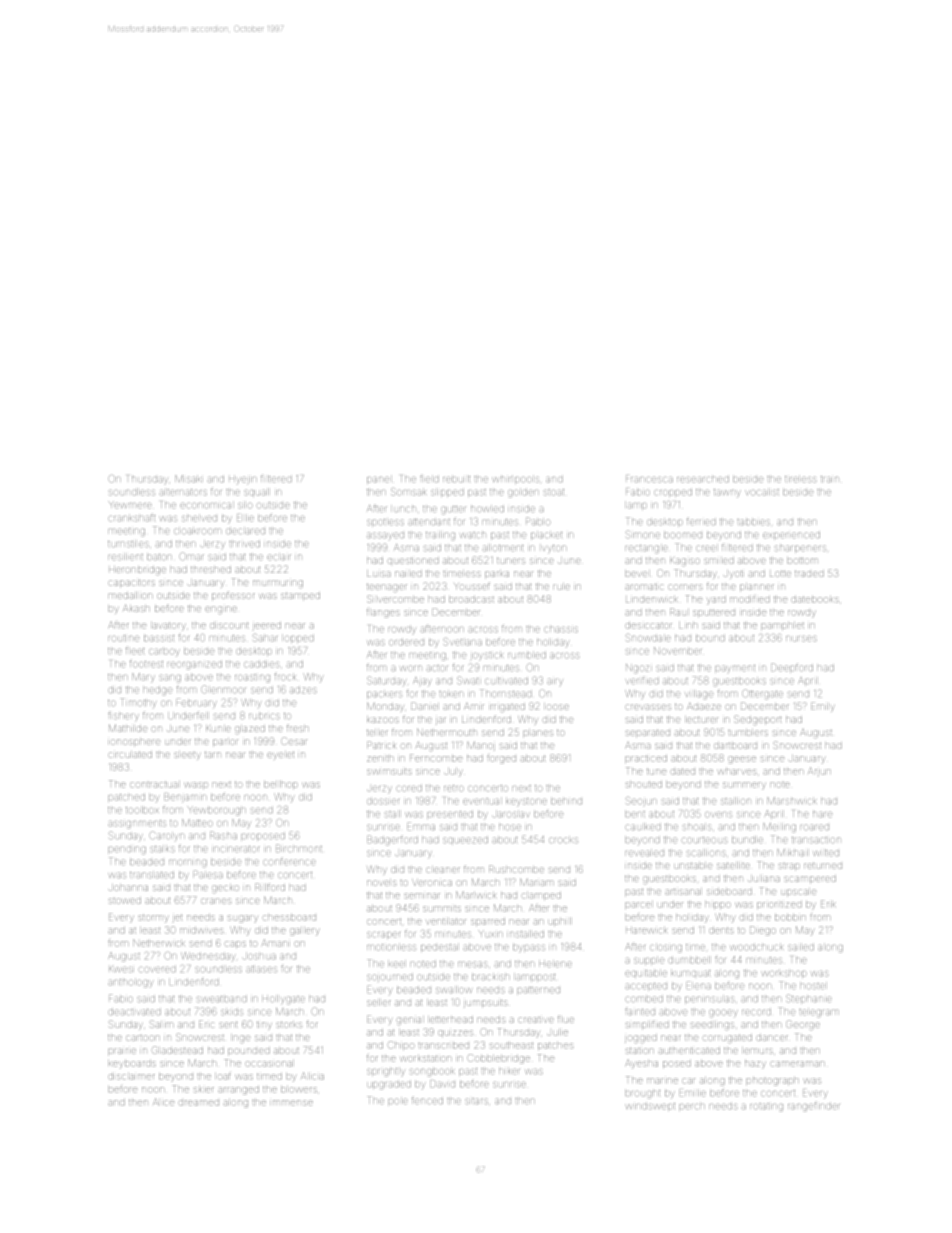 This document has height=1233, width=952. I want to click on atlases, so click(261, 969).
